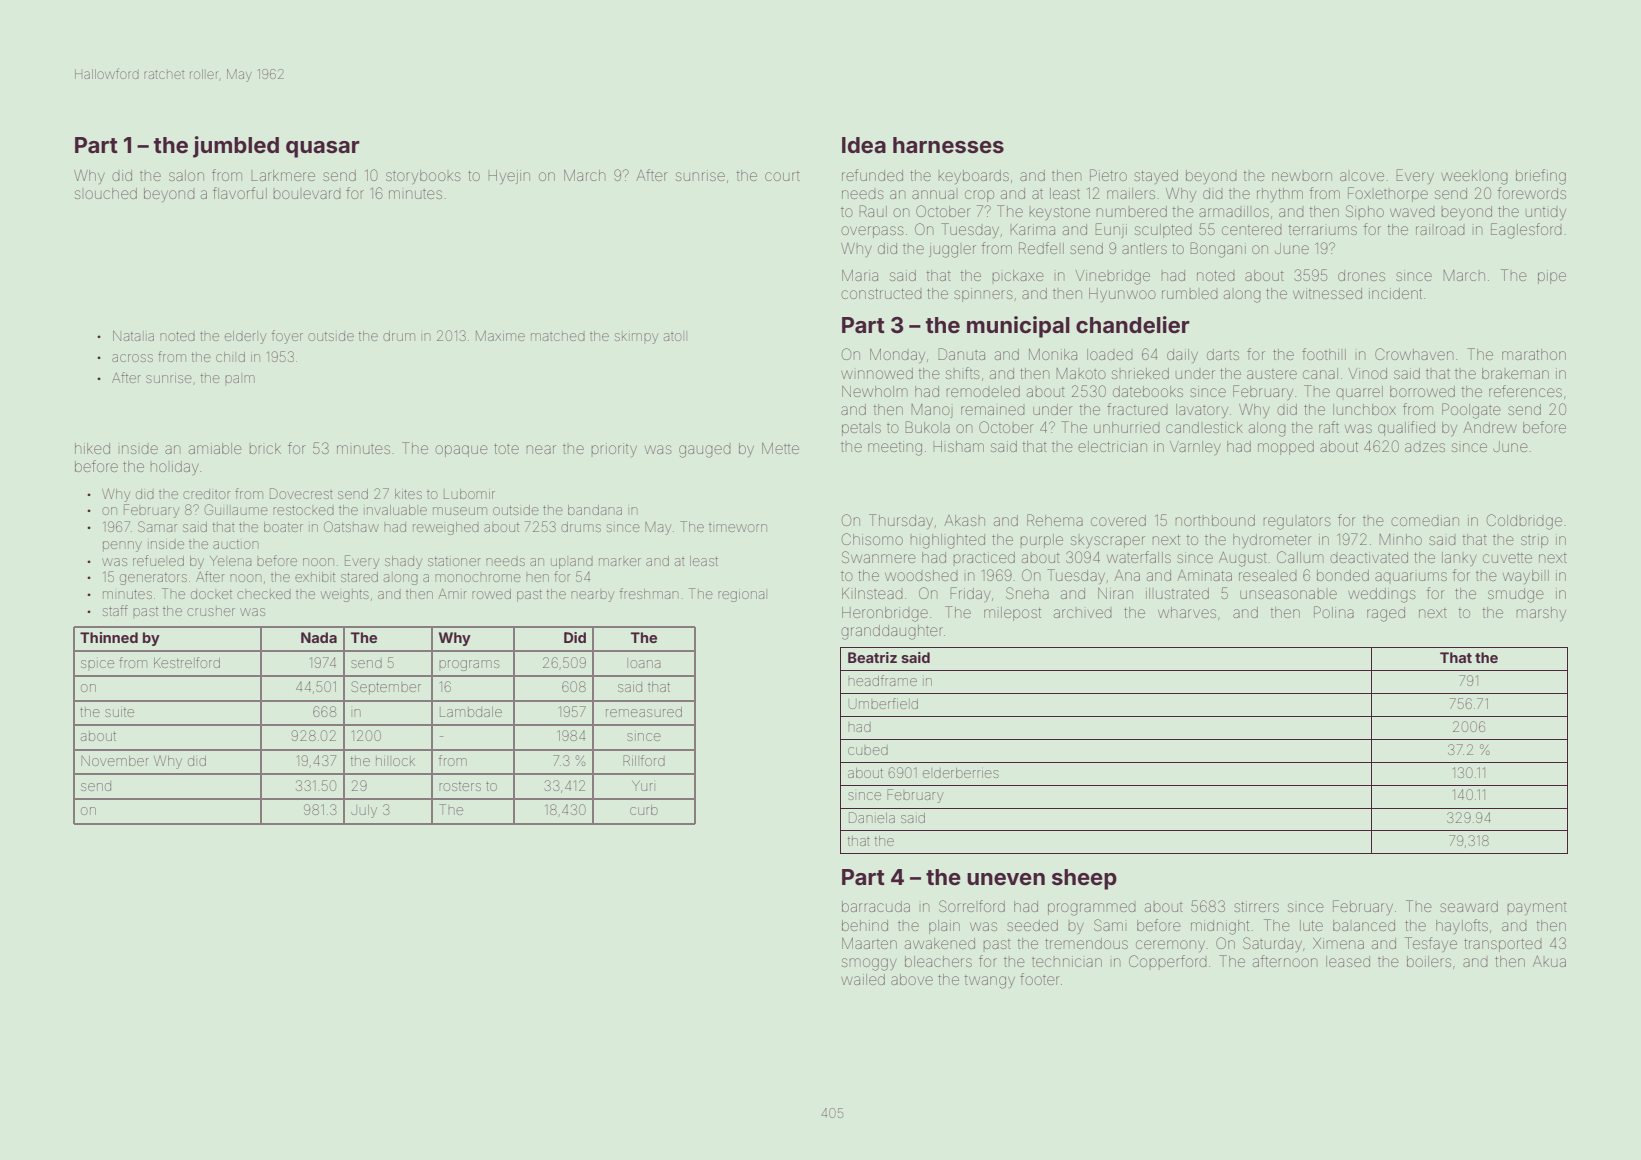 This page has height=1160, width=1641. What do you see at coordinates (1541, 177) in the page?
I see `briefing` at bounding box center [1541, 177].
